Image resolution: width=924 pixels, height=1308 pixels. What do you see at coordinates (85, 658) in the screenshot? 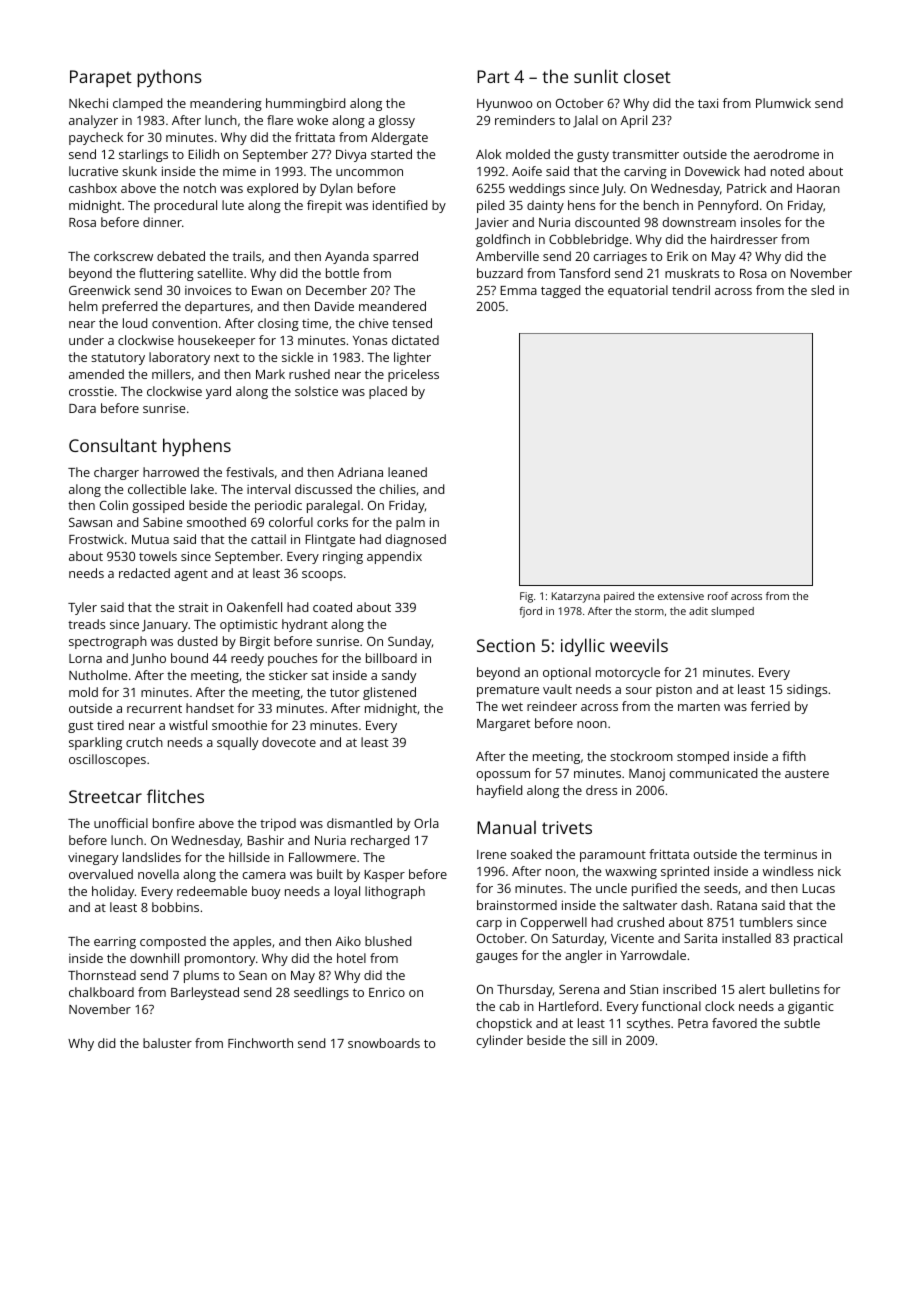
I see `Lorna` at bounding box center [85, 658].
